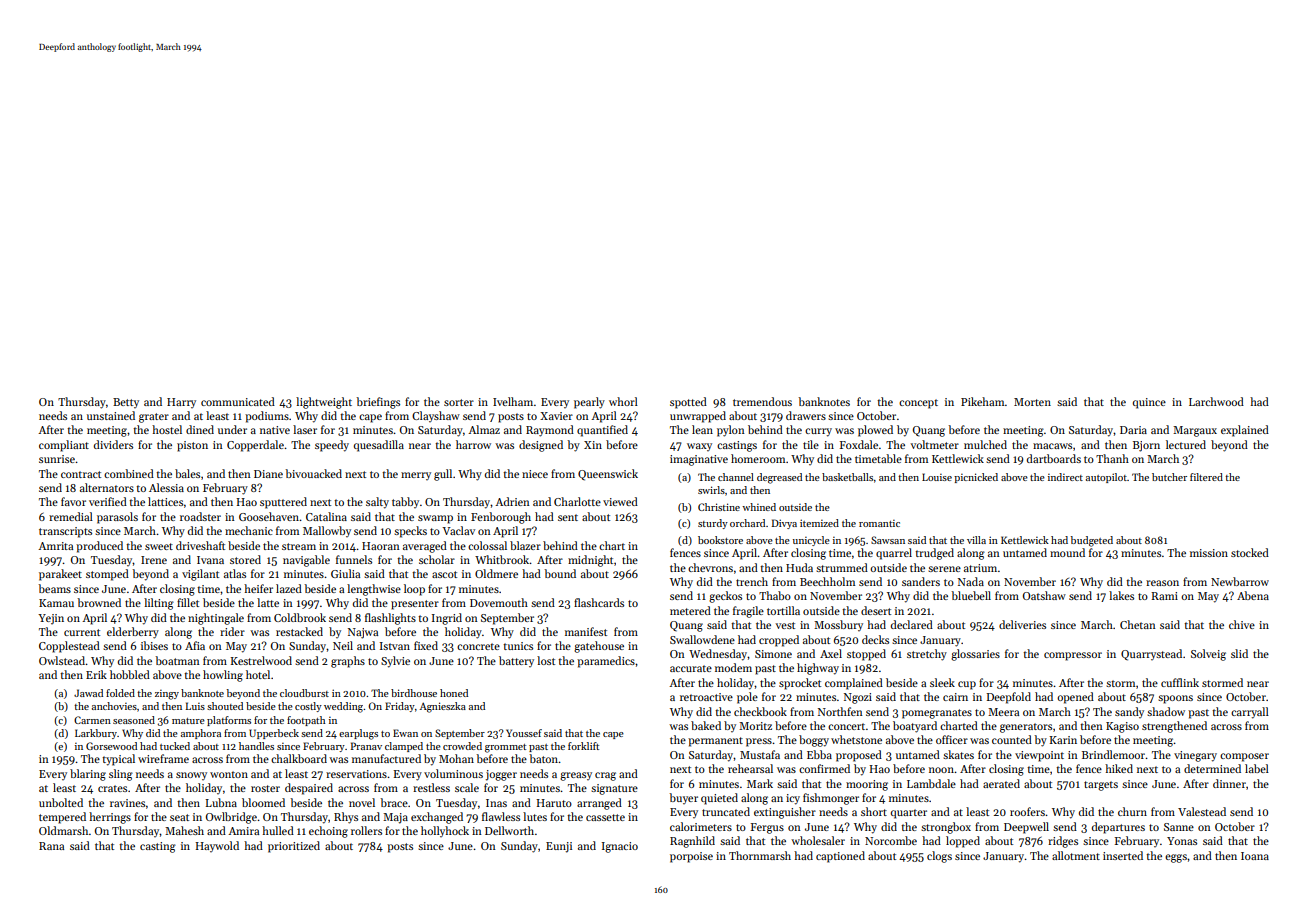  I want to click on reason, so click(1162, 583).
